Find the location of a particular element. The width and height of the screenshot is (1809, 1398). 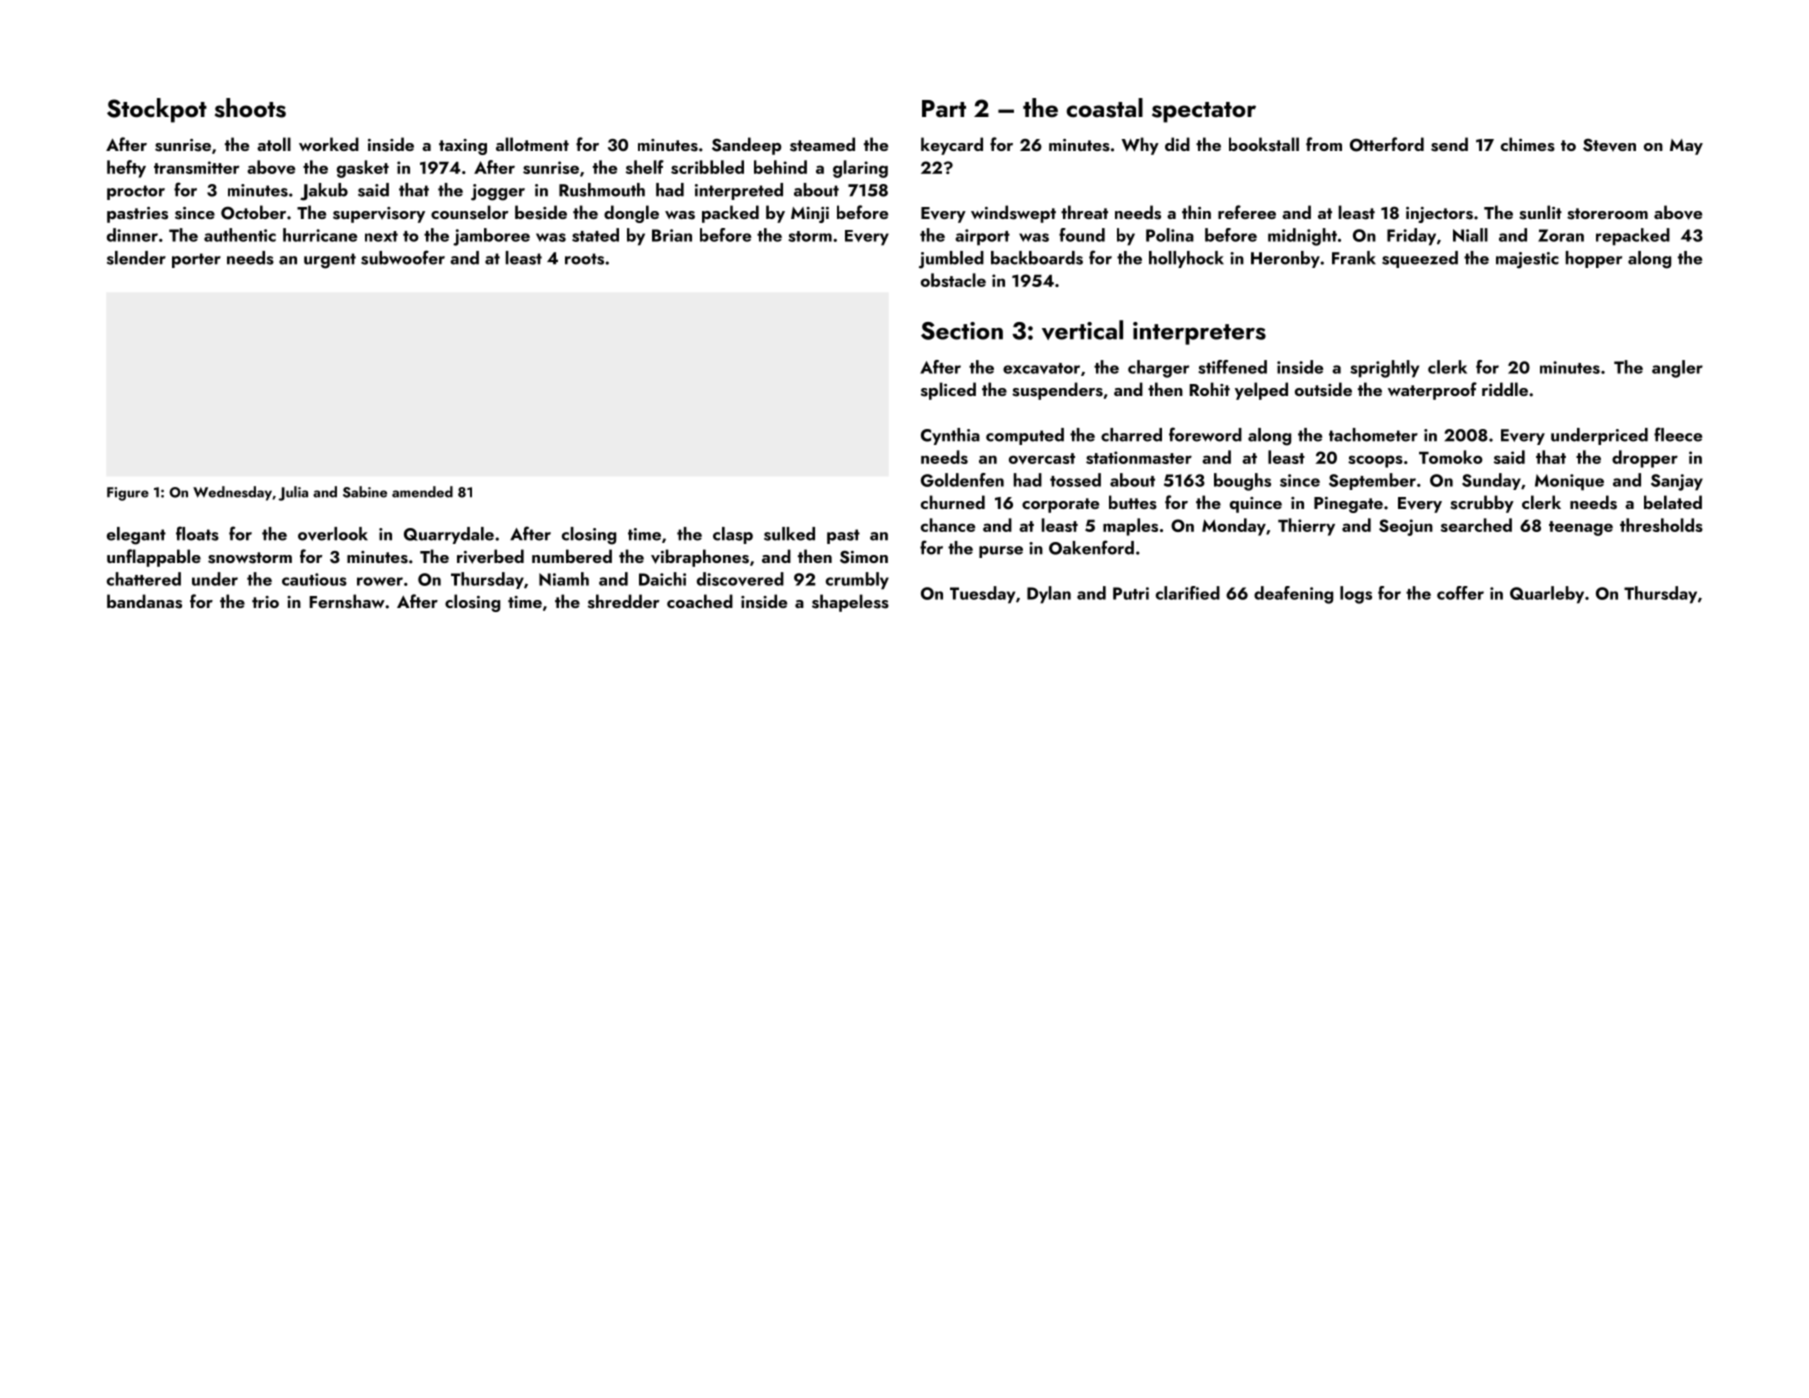

angler is located at coordinates (1677, 369).
